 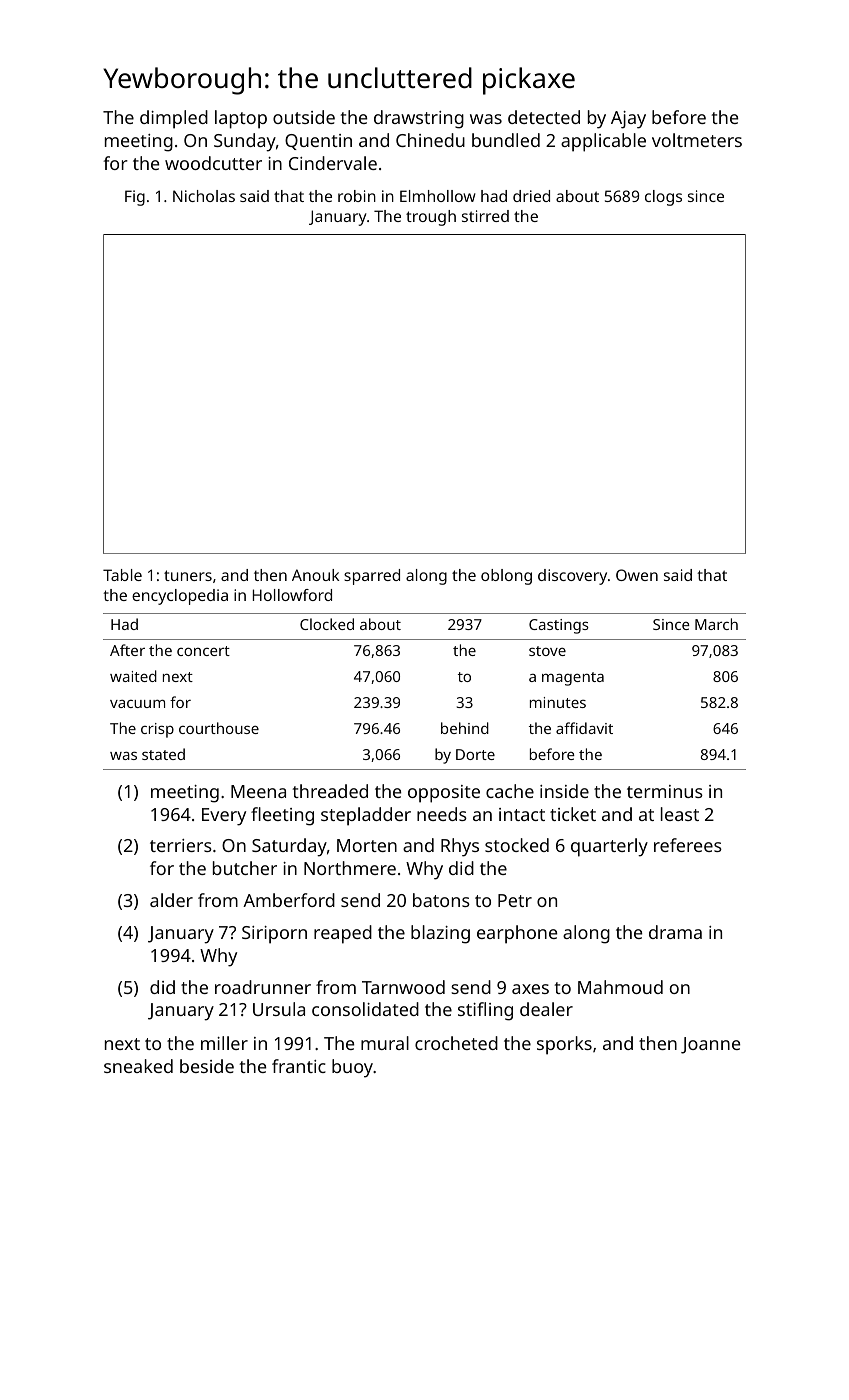 What do you see at coordinates (352, 1068) in the page?
I see `buoy` at bounding box center [352, 1068].
